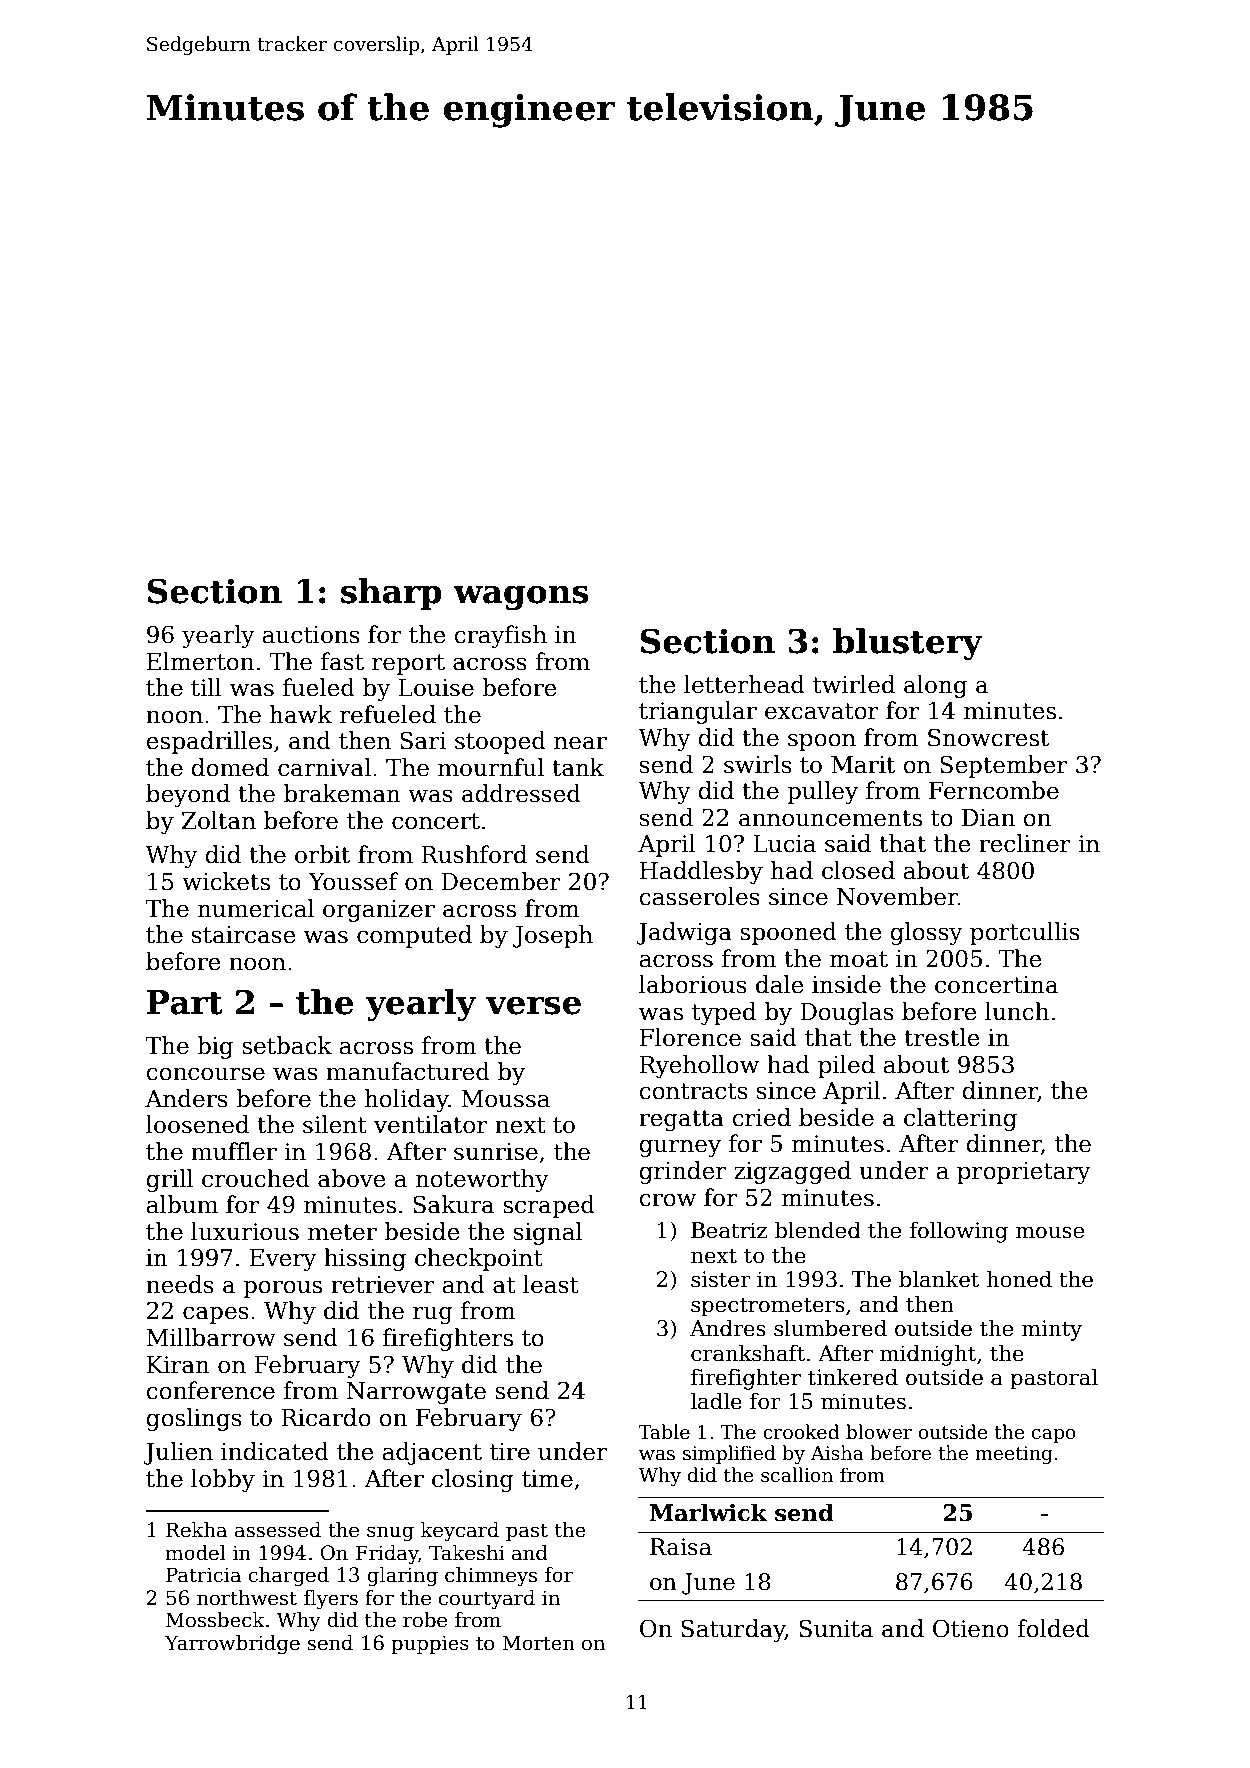  What do you see at coordinates (185, 1002) in the screenshot?
I see `Part` at bounding box center [185, 1002].
